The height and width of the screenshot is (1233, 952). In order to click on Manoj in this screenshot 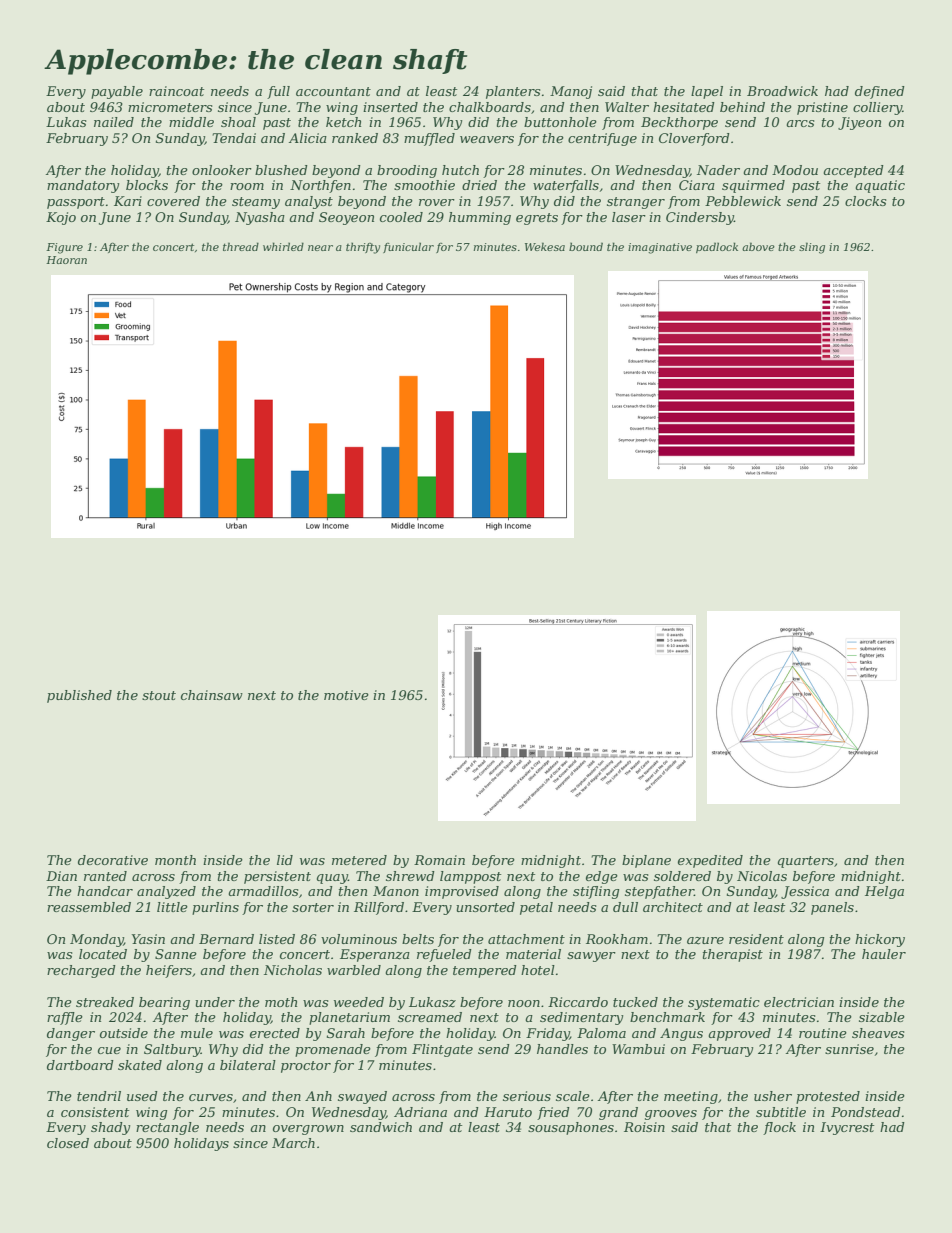, I will do `click(571, 92)`.
